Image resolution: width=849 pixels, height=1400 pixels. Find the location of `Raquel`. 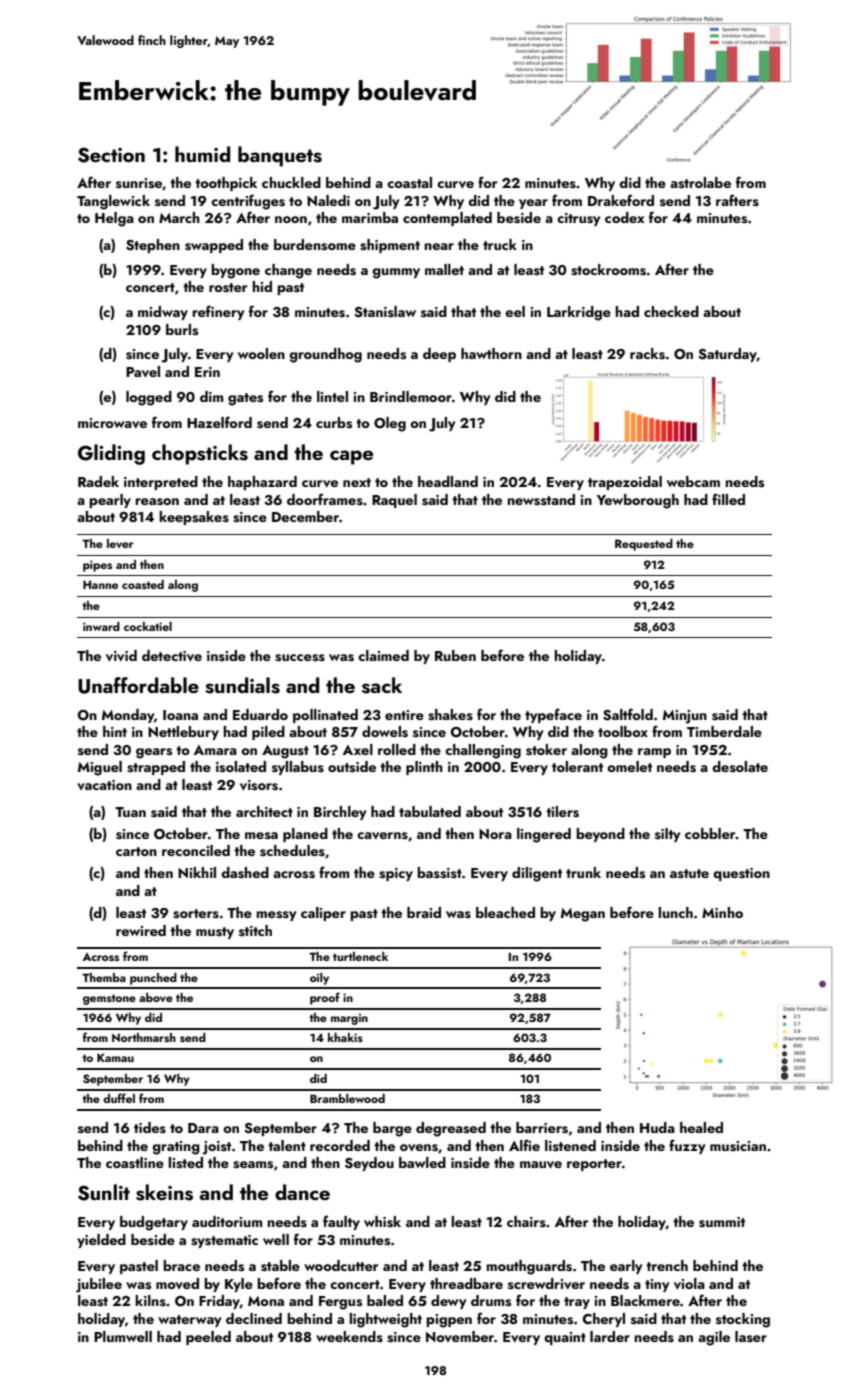

Raquel is located at coordinates (394, 501).
